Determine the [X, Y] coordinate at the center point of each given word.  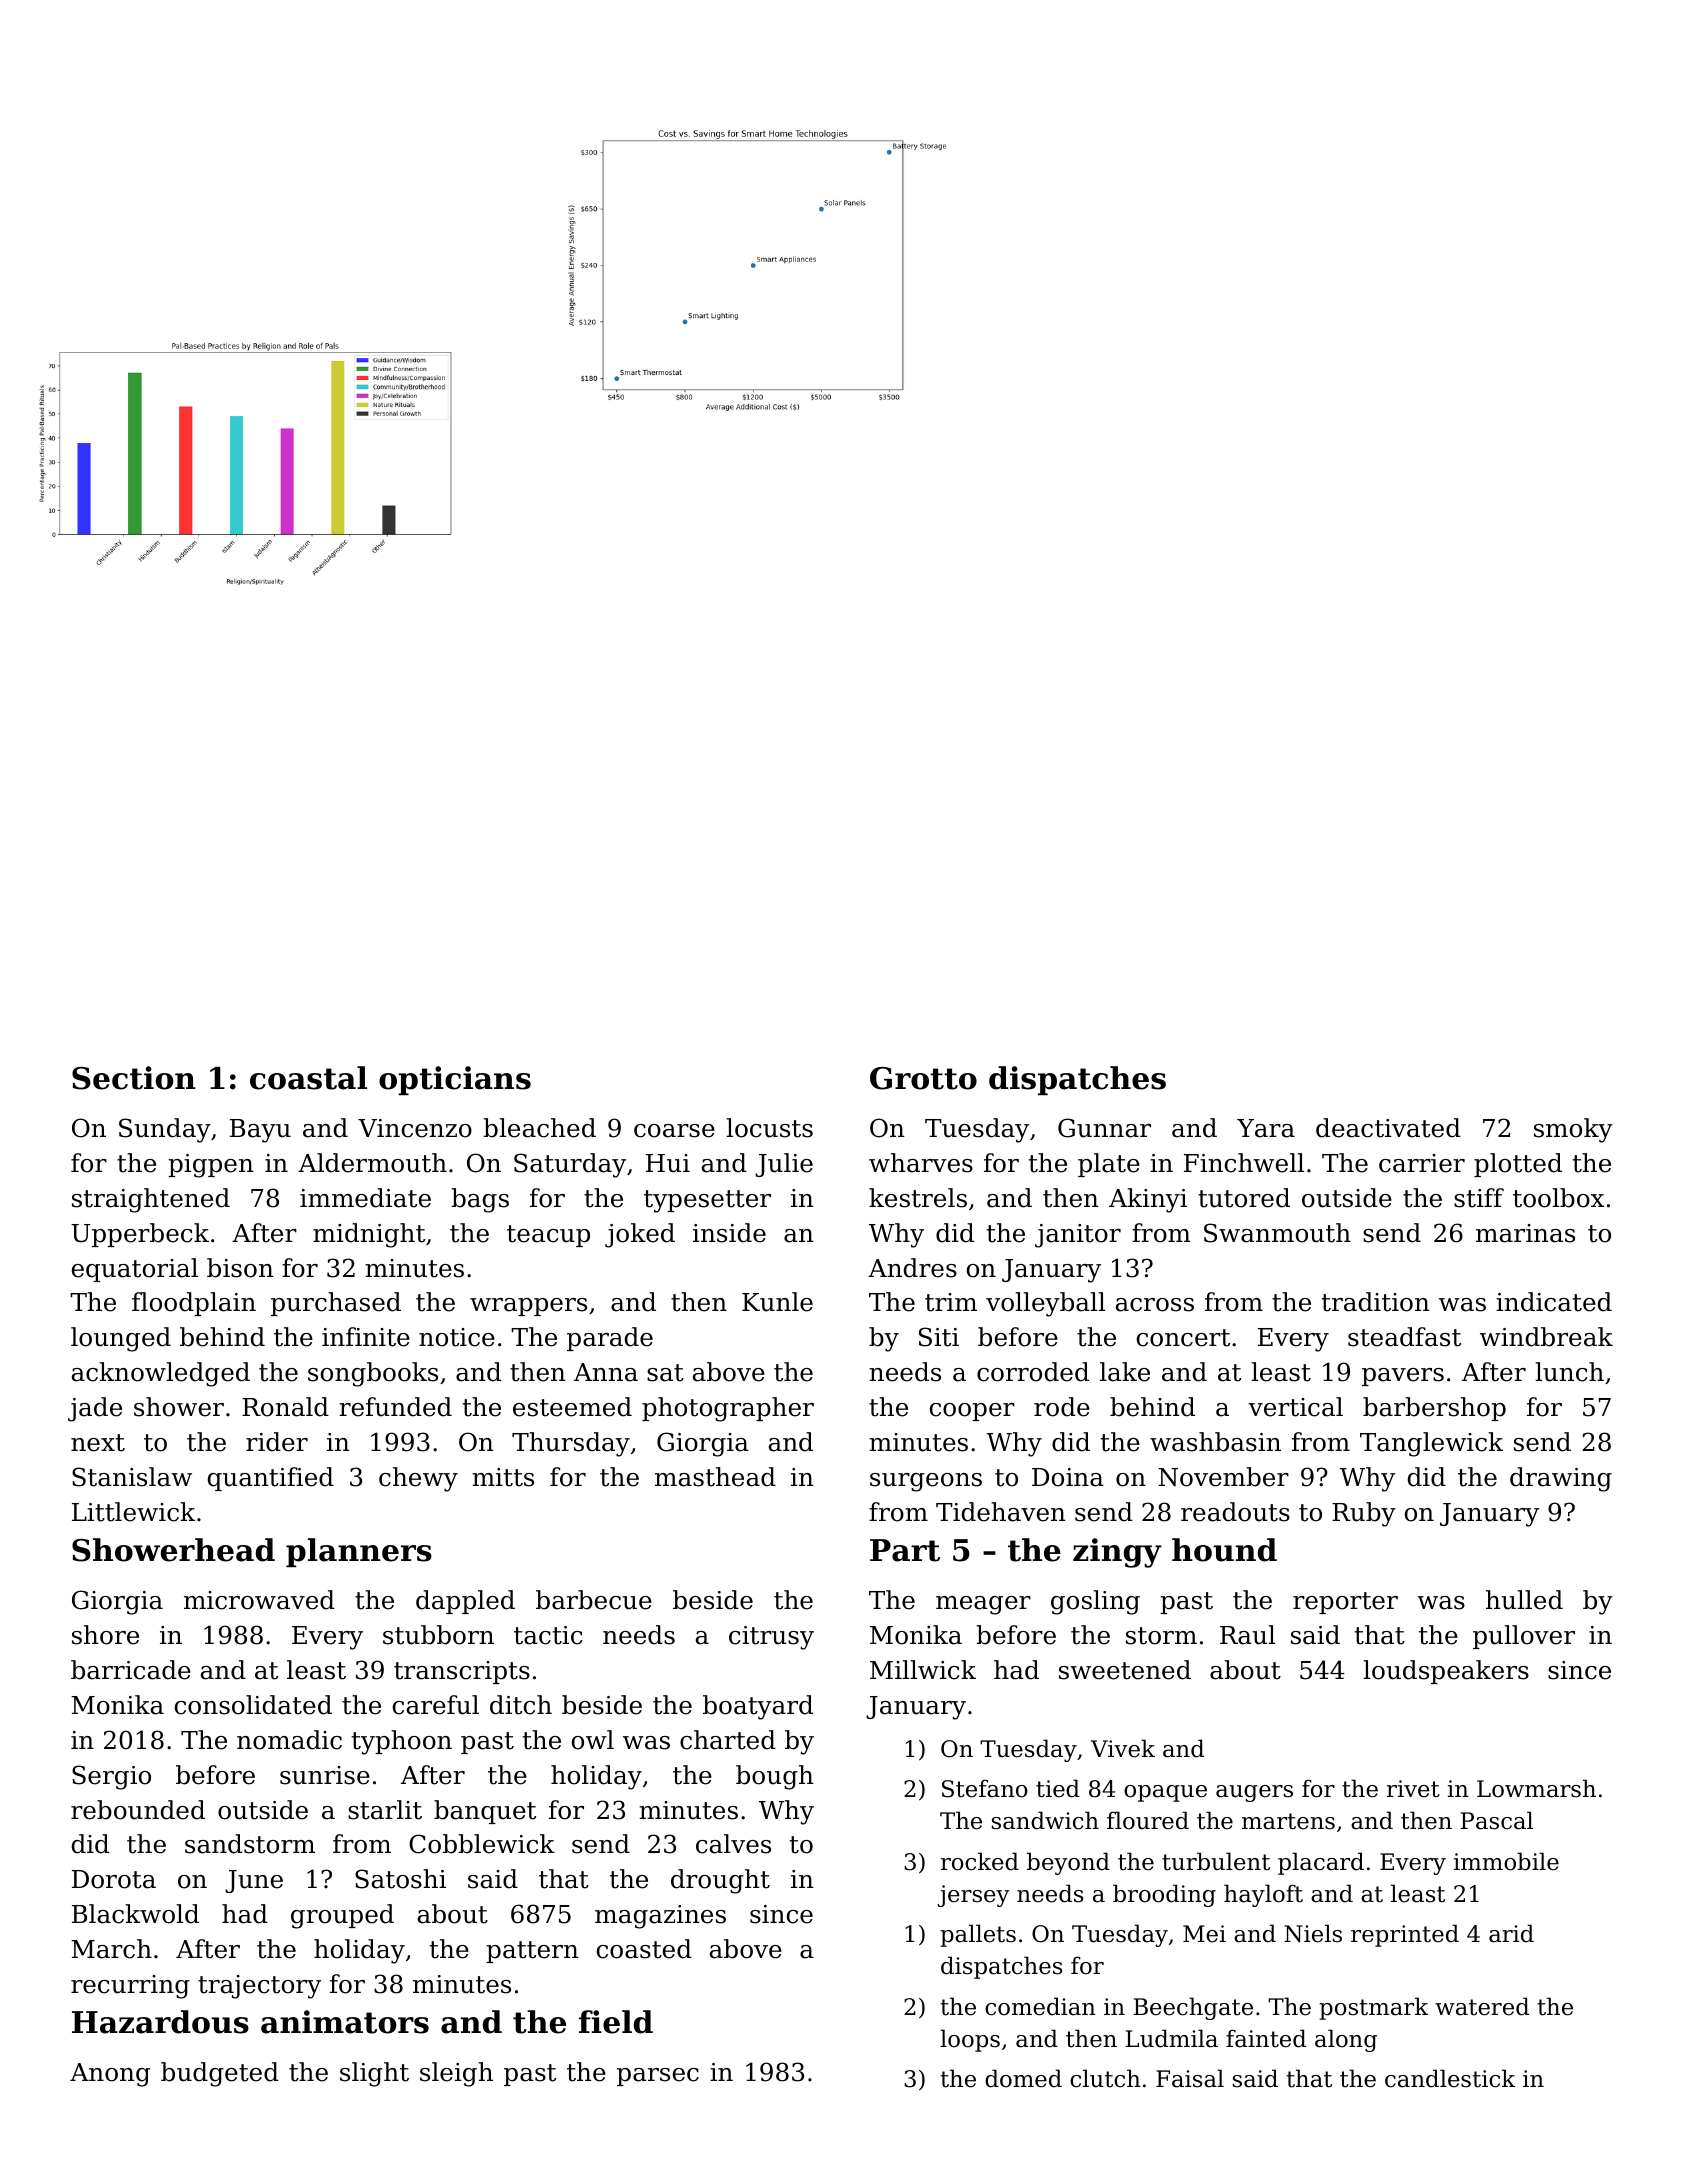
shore [105, 1635]
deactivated [1388, 1128]
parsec [658, 2077]
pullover [1524, 1637]
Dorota [114, 1879]
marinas [1525, 1233]
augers [1254, 1793]
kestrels [918, 1198]
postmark [1373, 2008]
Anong [110, 2075]
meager [983, 1605]
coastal [308, 1078]
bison [240, 1268]
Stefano [985, 1788]
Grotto [923, 1078]
